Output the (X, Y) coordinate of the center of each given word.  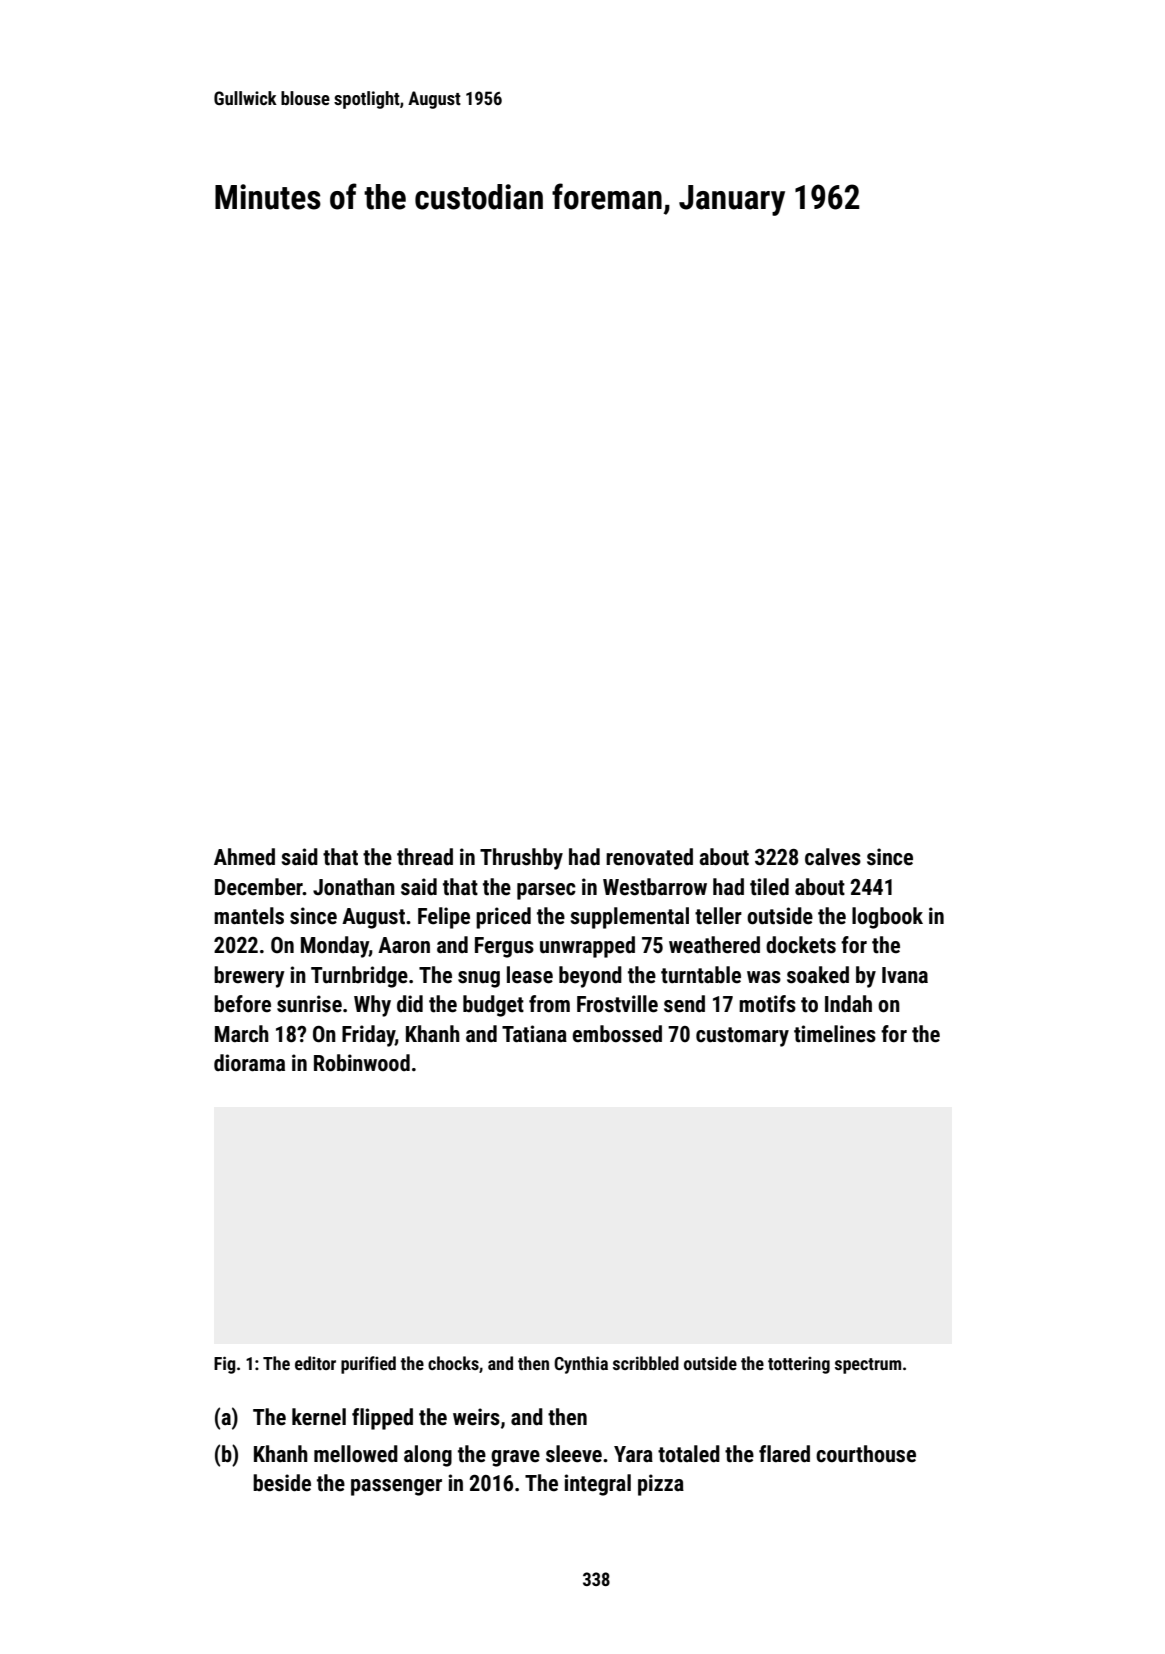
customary (742, 1037)
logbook (887, 918)
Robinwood (362, 1063)
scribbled (646, 1363)
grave (515, 1458)
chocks (453, 1363)
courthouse (866, 1454)
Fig (224, 1365)
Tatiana (534, 1034)
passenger (396, 1487)
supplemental (629, 918)
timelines (835, 1034)
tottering (799, 1365)
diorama (249, 1063)
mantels (249, 916)
